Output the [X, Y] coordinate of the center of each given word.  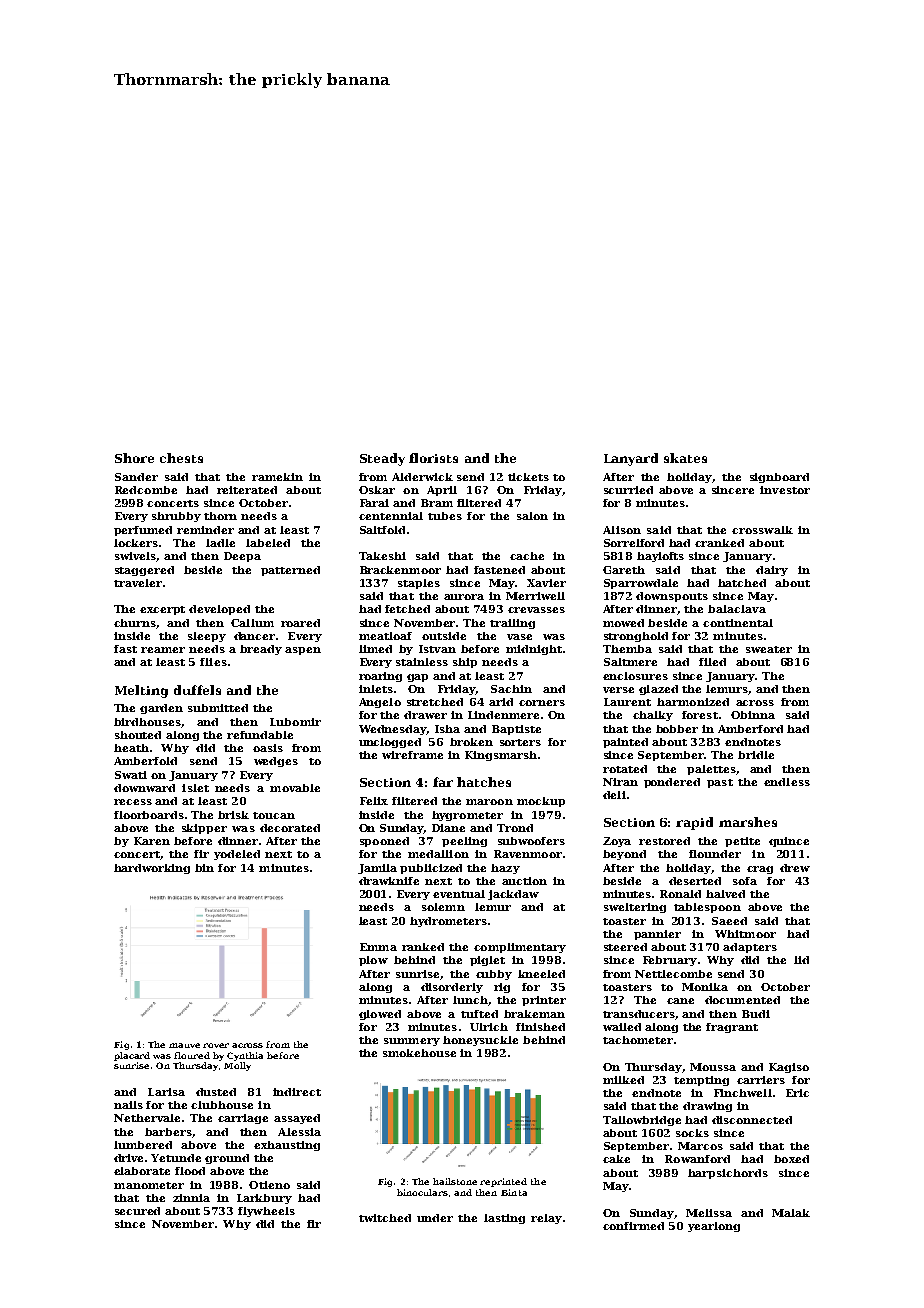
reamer [163, 650]
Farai [374, 503]
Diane [448, 828]
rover [216, 1045]
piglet [487, 961]
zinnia [191, 1198]
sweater [769, 649]
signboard [779, 478]
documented [742, 1000]
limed [375, 649]
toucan [274, 815]
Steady [382, 459]
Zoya [617, 842]
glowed [380, 1015]
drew [795, 868]
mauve [184, 1045]
